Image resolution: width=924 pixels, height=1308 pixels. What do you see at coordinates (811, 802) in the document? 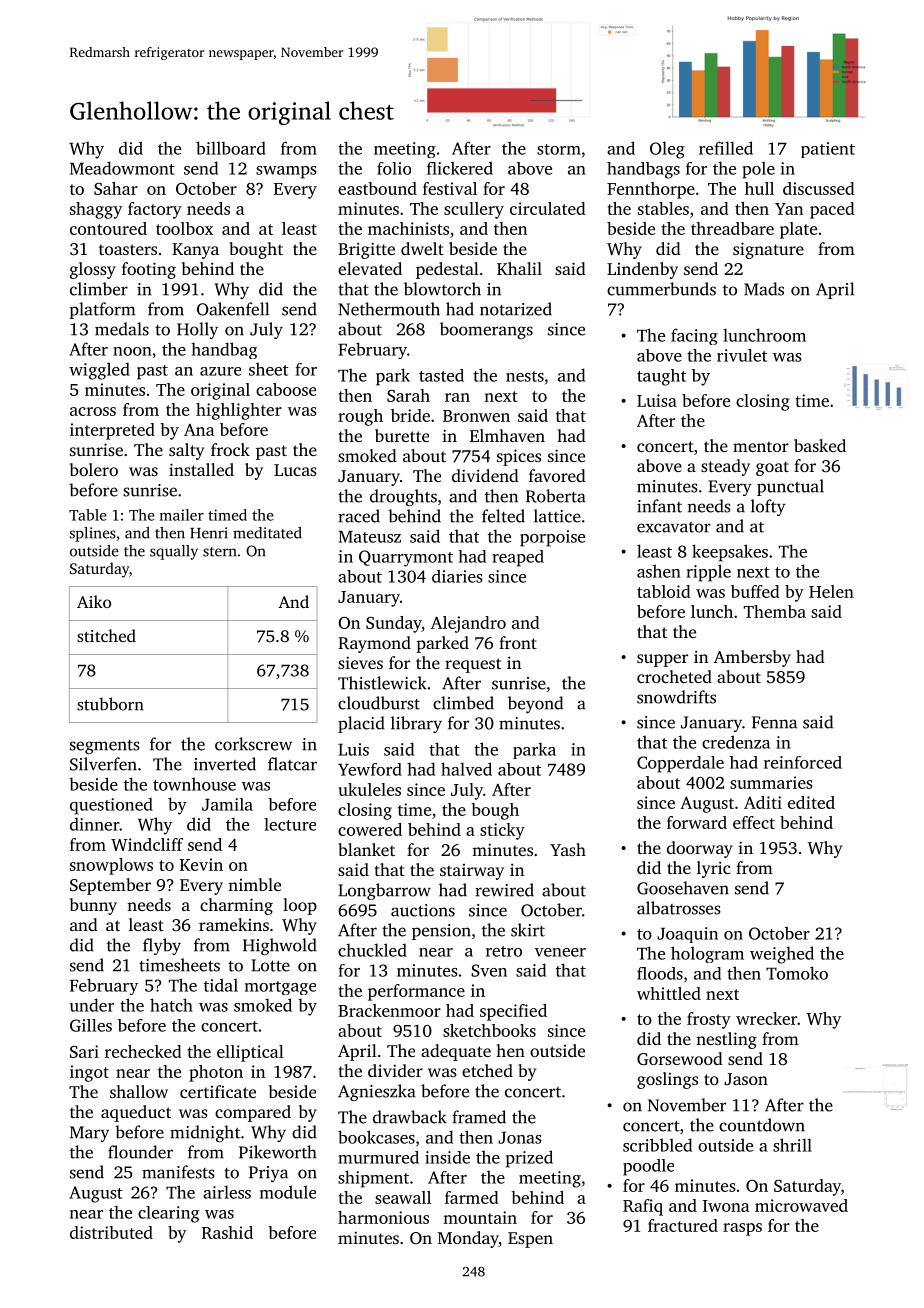
I see `edited` at bounding box center [811, 802].
